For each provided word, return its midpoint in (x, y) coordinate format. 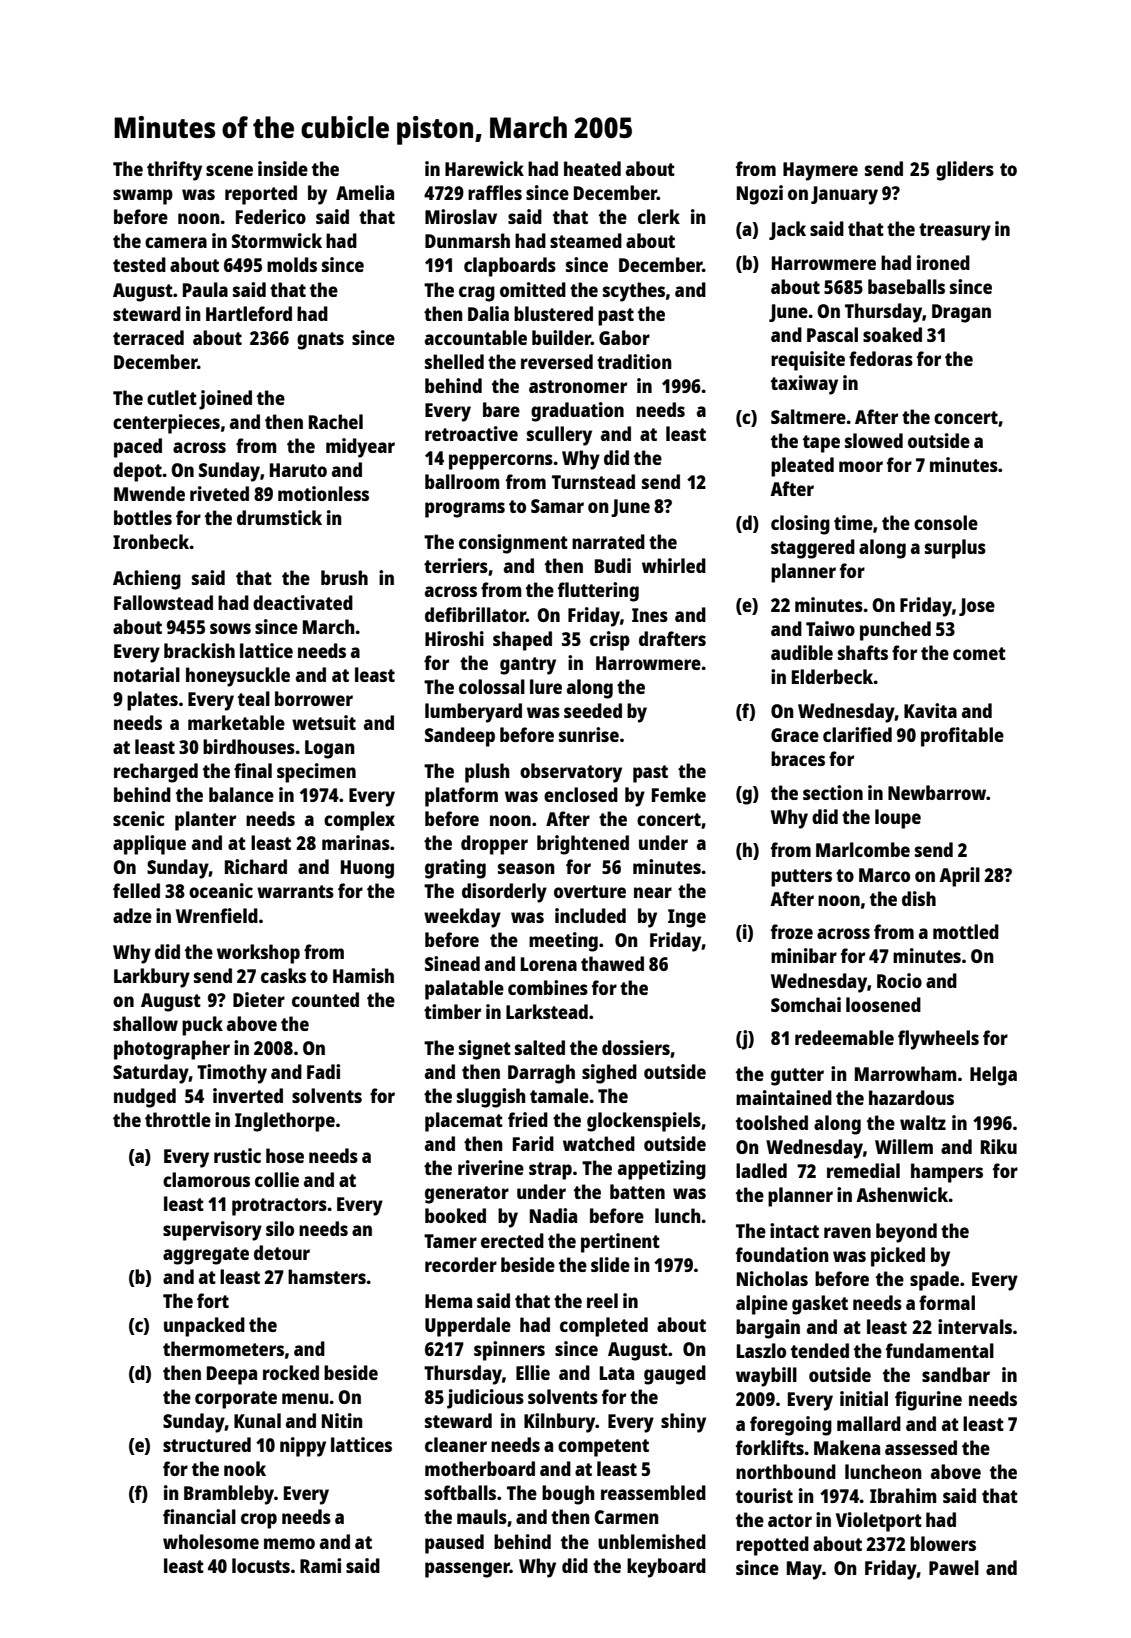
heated (592, 168)
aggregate (206, 1256)
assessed (921, 1447)
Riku (999, 1146)
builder (561, 337)
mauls (482, 1516)
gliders (965, 171)
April (959, 877)
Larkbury (152, 978)
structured (207, 1444)
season (526, 868)
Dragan (961, 313)
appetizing (662, 1170)
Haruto (298, 470)
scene (229, 170)
